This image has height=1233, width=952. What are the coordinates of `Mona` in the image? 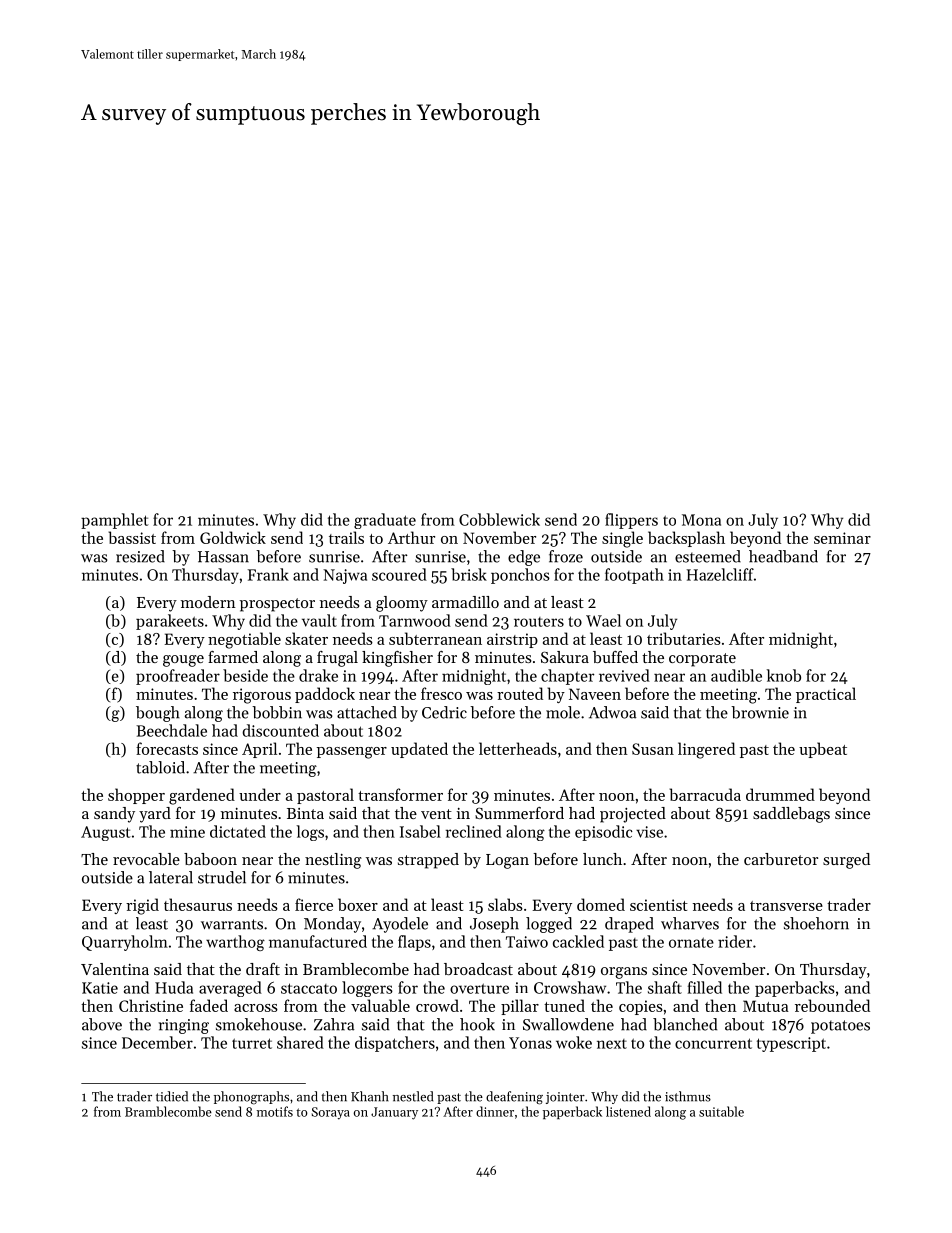 It's located at (701, 520).
